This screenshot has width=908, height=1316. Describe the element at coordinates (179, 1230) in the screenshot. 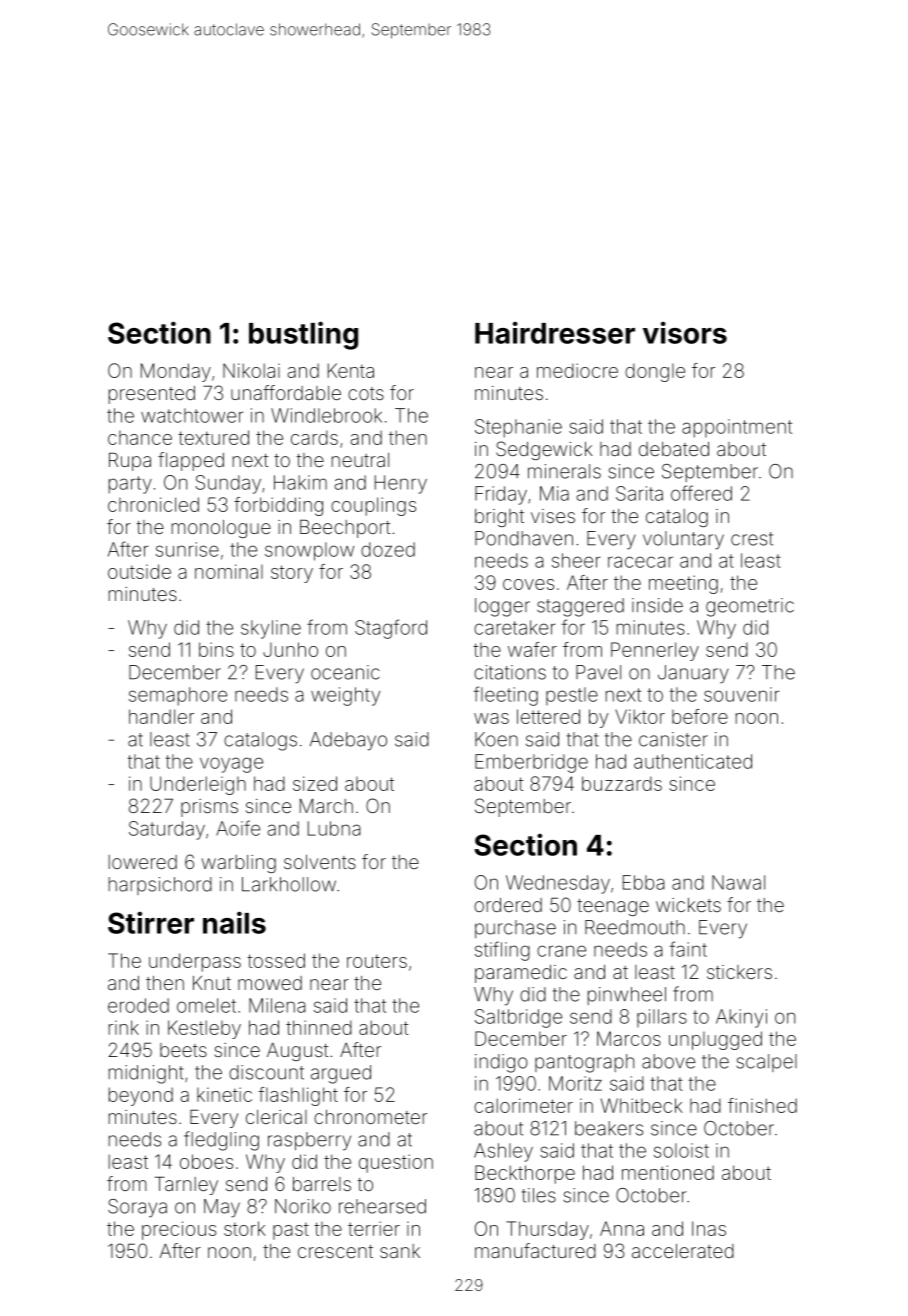

I see `precious` at that location.
